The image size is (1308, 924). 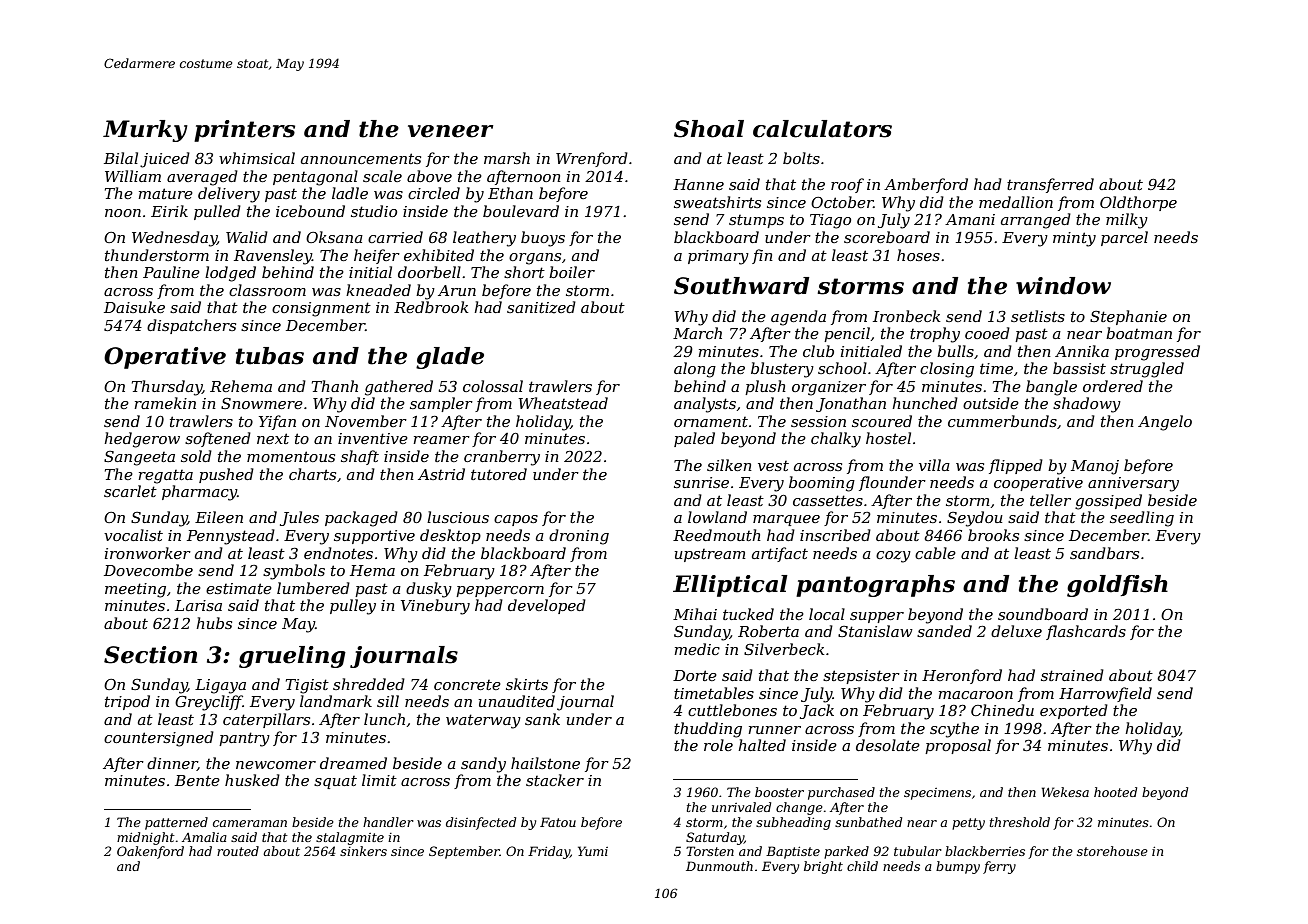 I want to click on consignment, so click(x=321, y=309).
